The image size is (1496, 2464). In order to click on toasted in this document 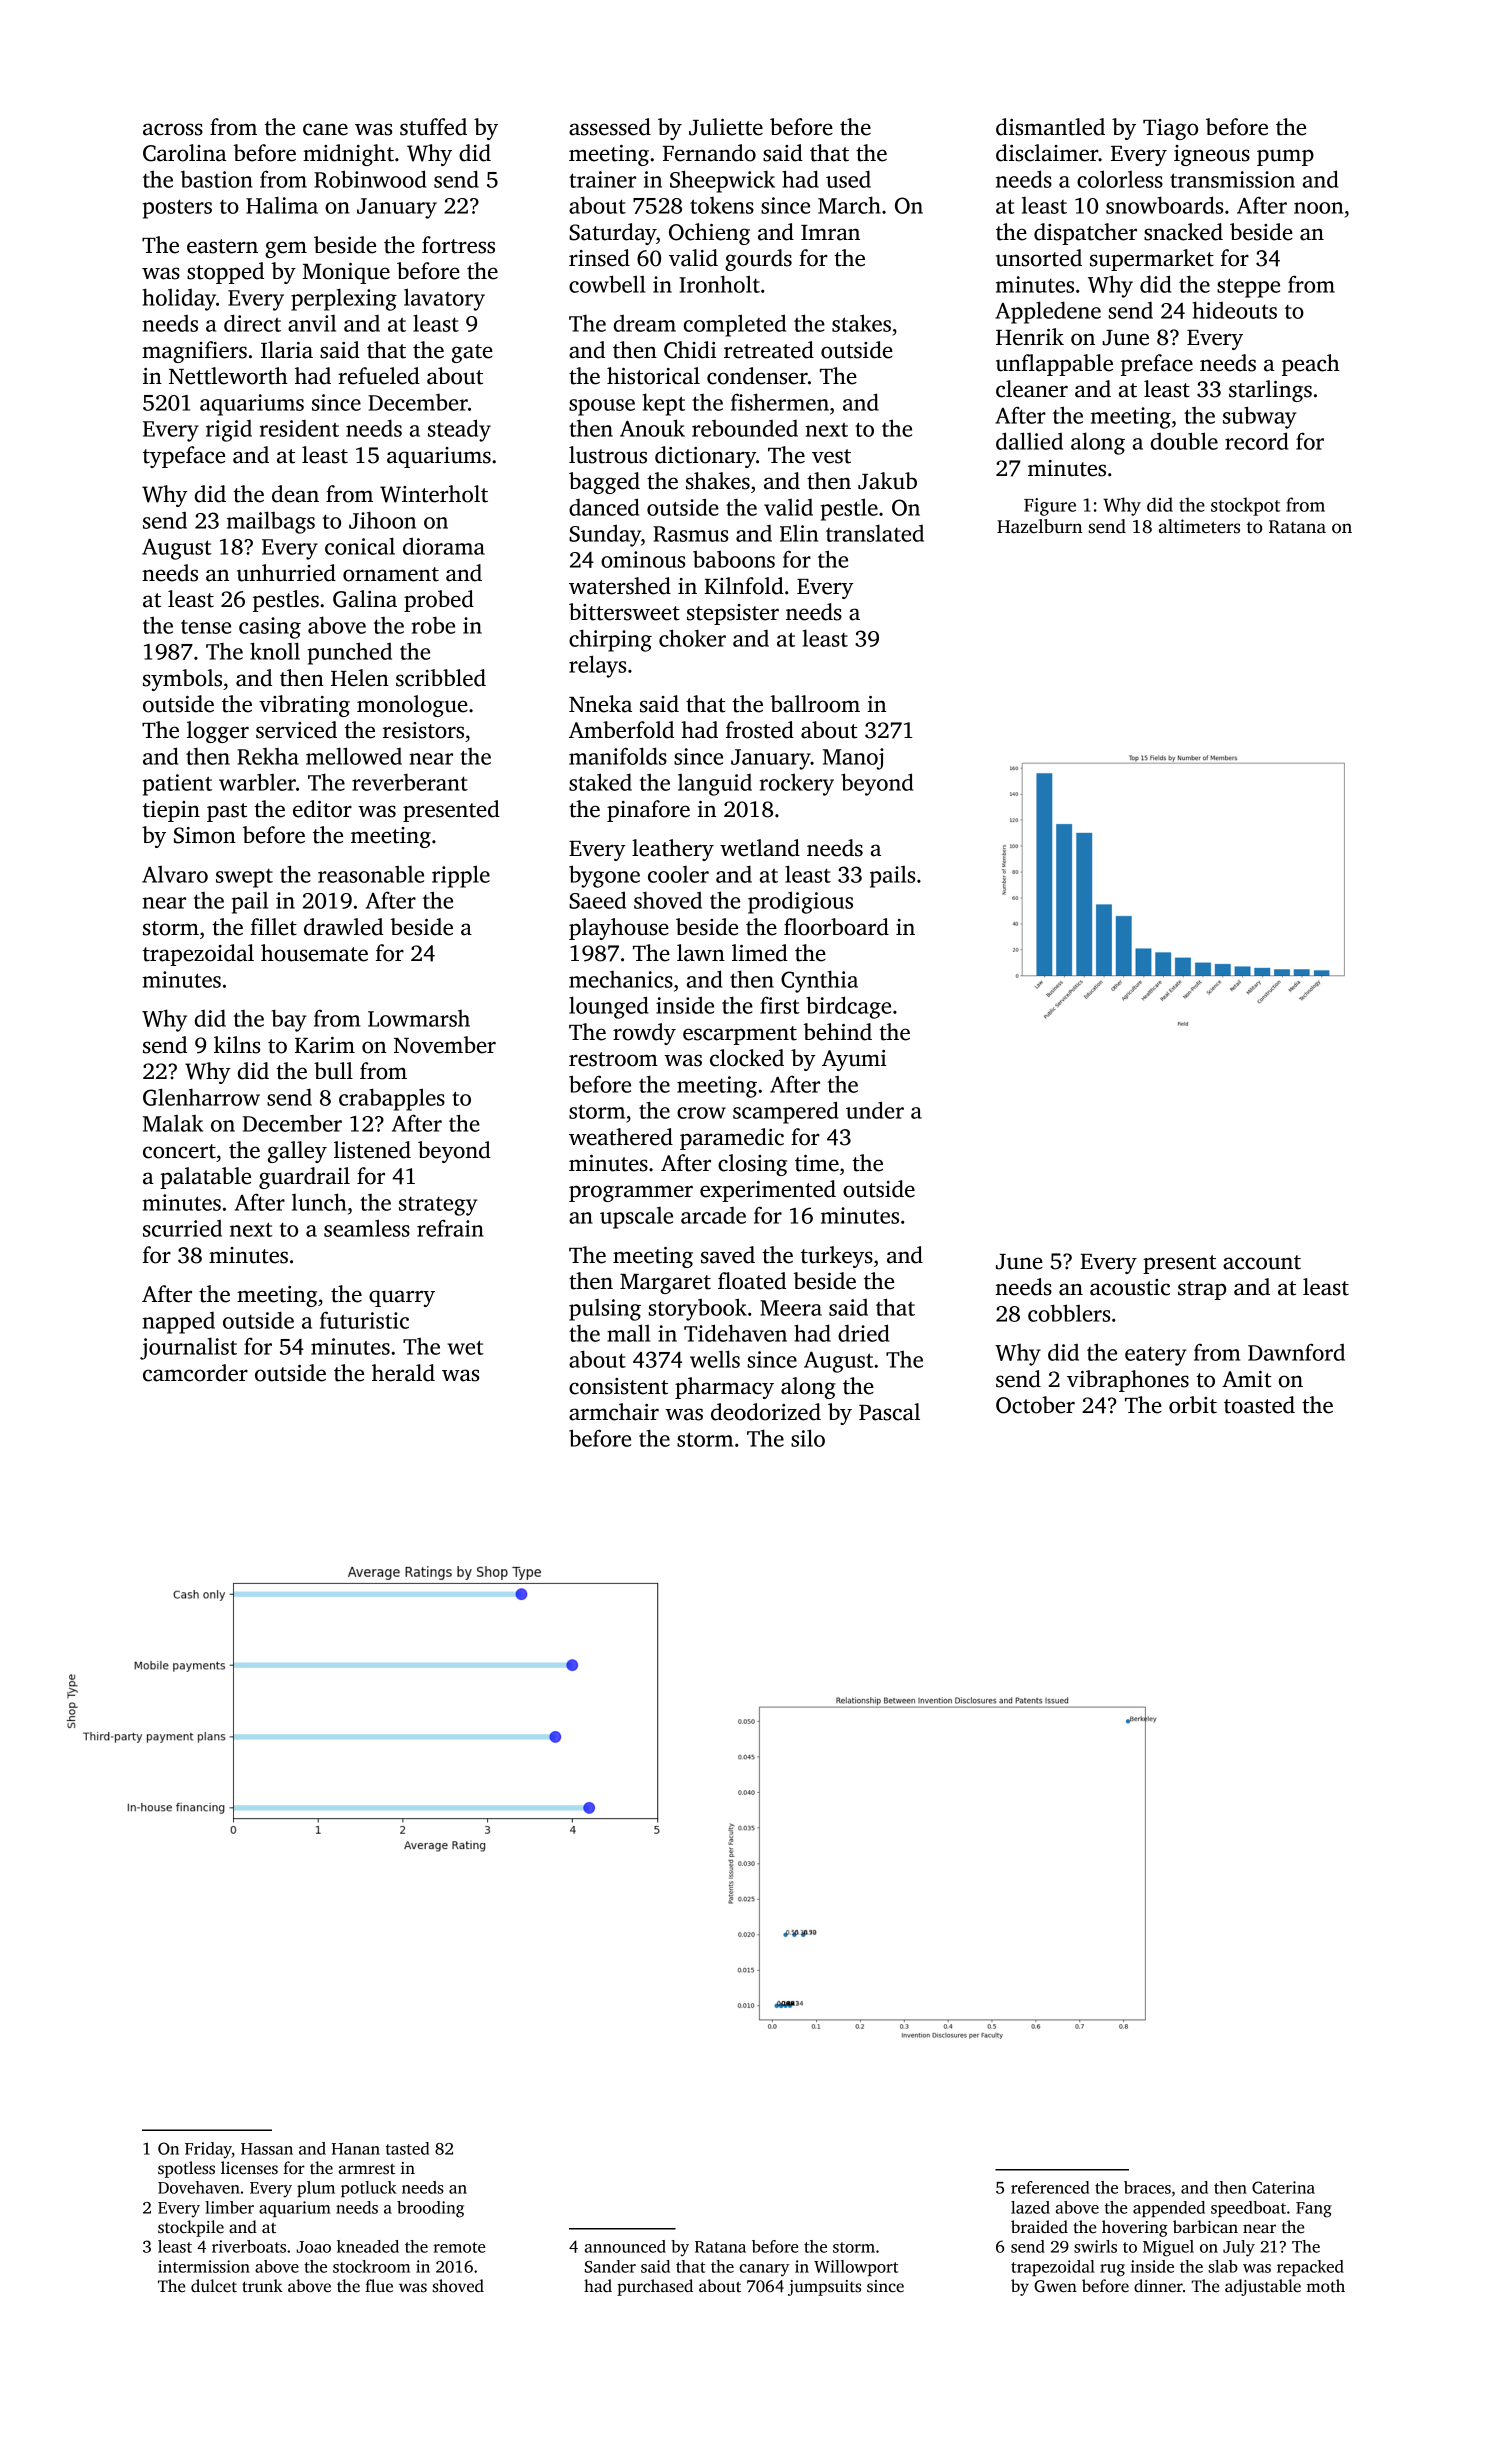, I will do `click(1259, 1405)`.
